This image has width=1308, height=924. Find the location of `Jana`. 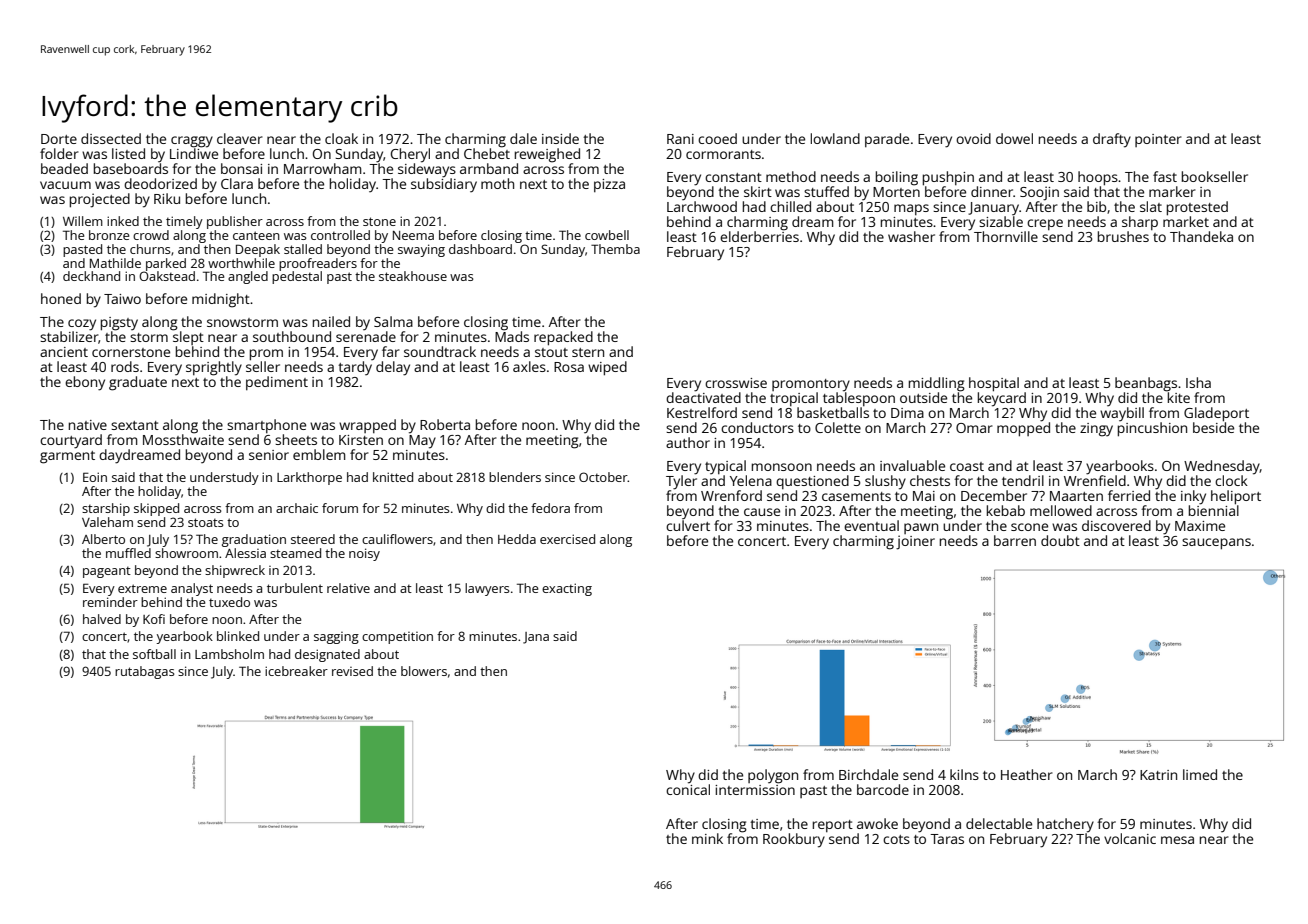

Jana is located at coordinates (536, 638).
